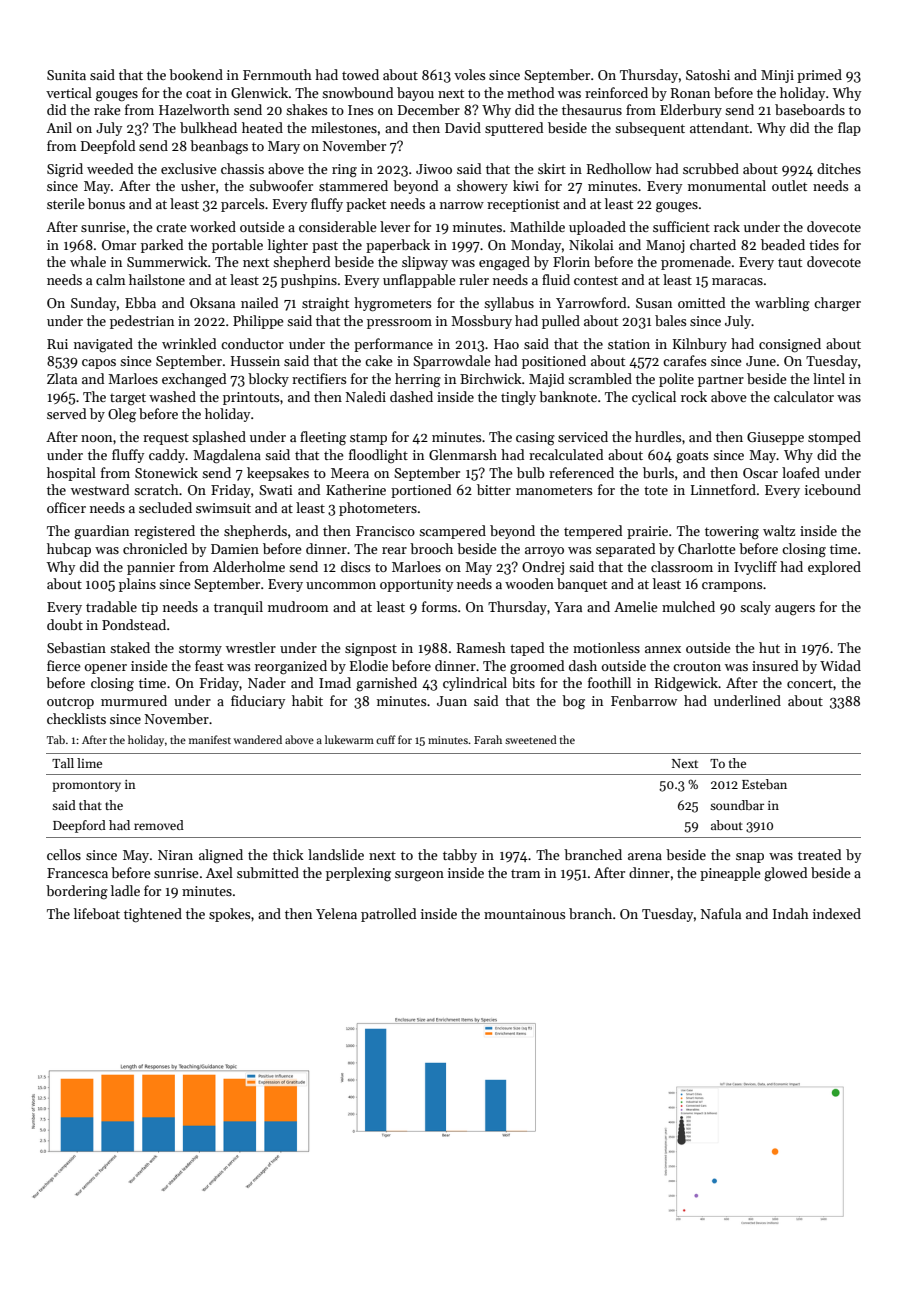  I want to click on Satoshi, so click(708, 74).
